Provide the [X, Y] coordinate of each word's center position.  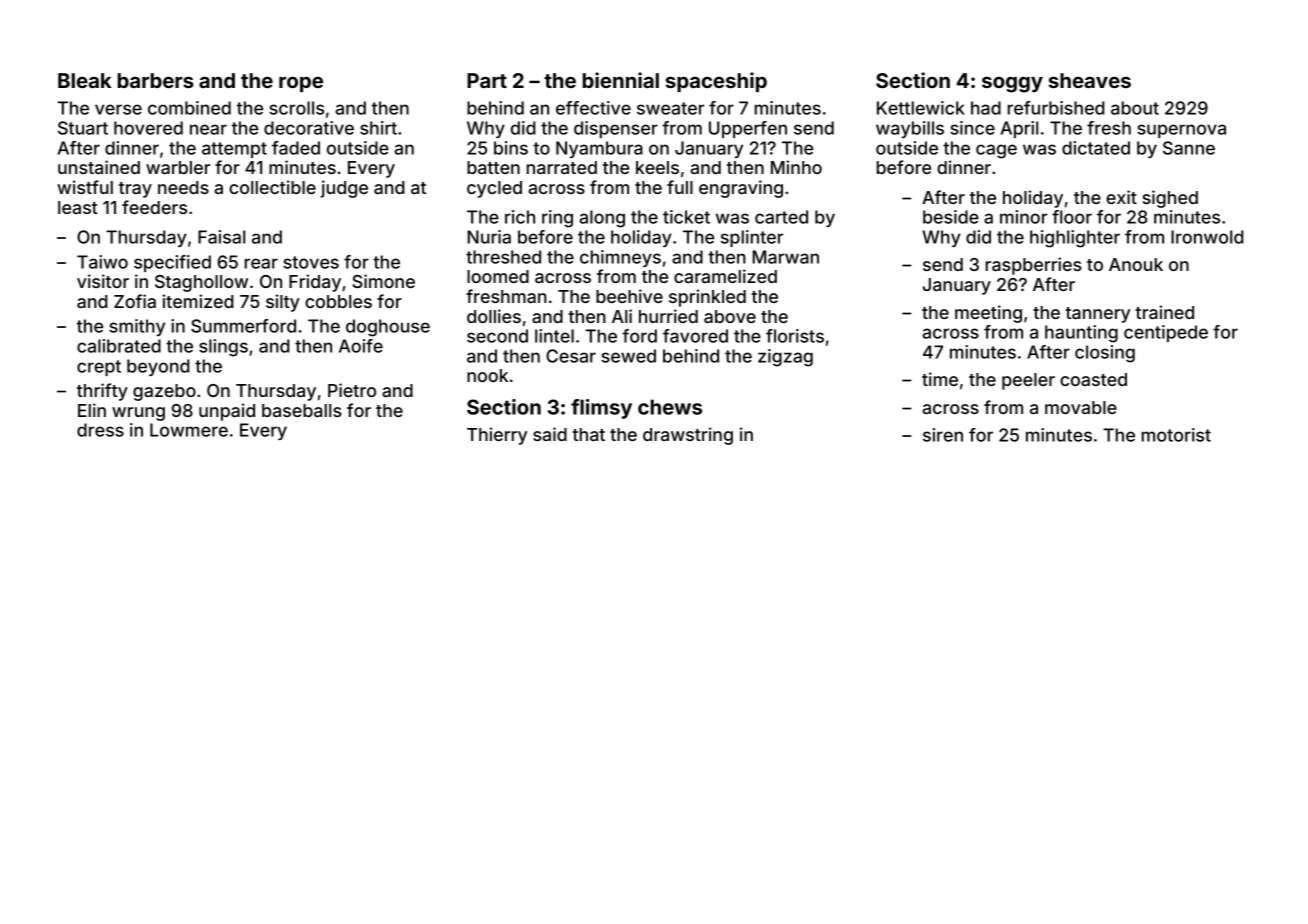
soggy [1012, 85]
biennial [621, 80]
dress [100, 430]
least [78, 207]
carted [781, 217]
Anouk [1136, 264]
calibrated [119, 346]
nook [487, 375]
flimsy [601, 409]
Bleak [85, 80]
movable [1081, 407]
